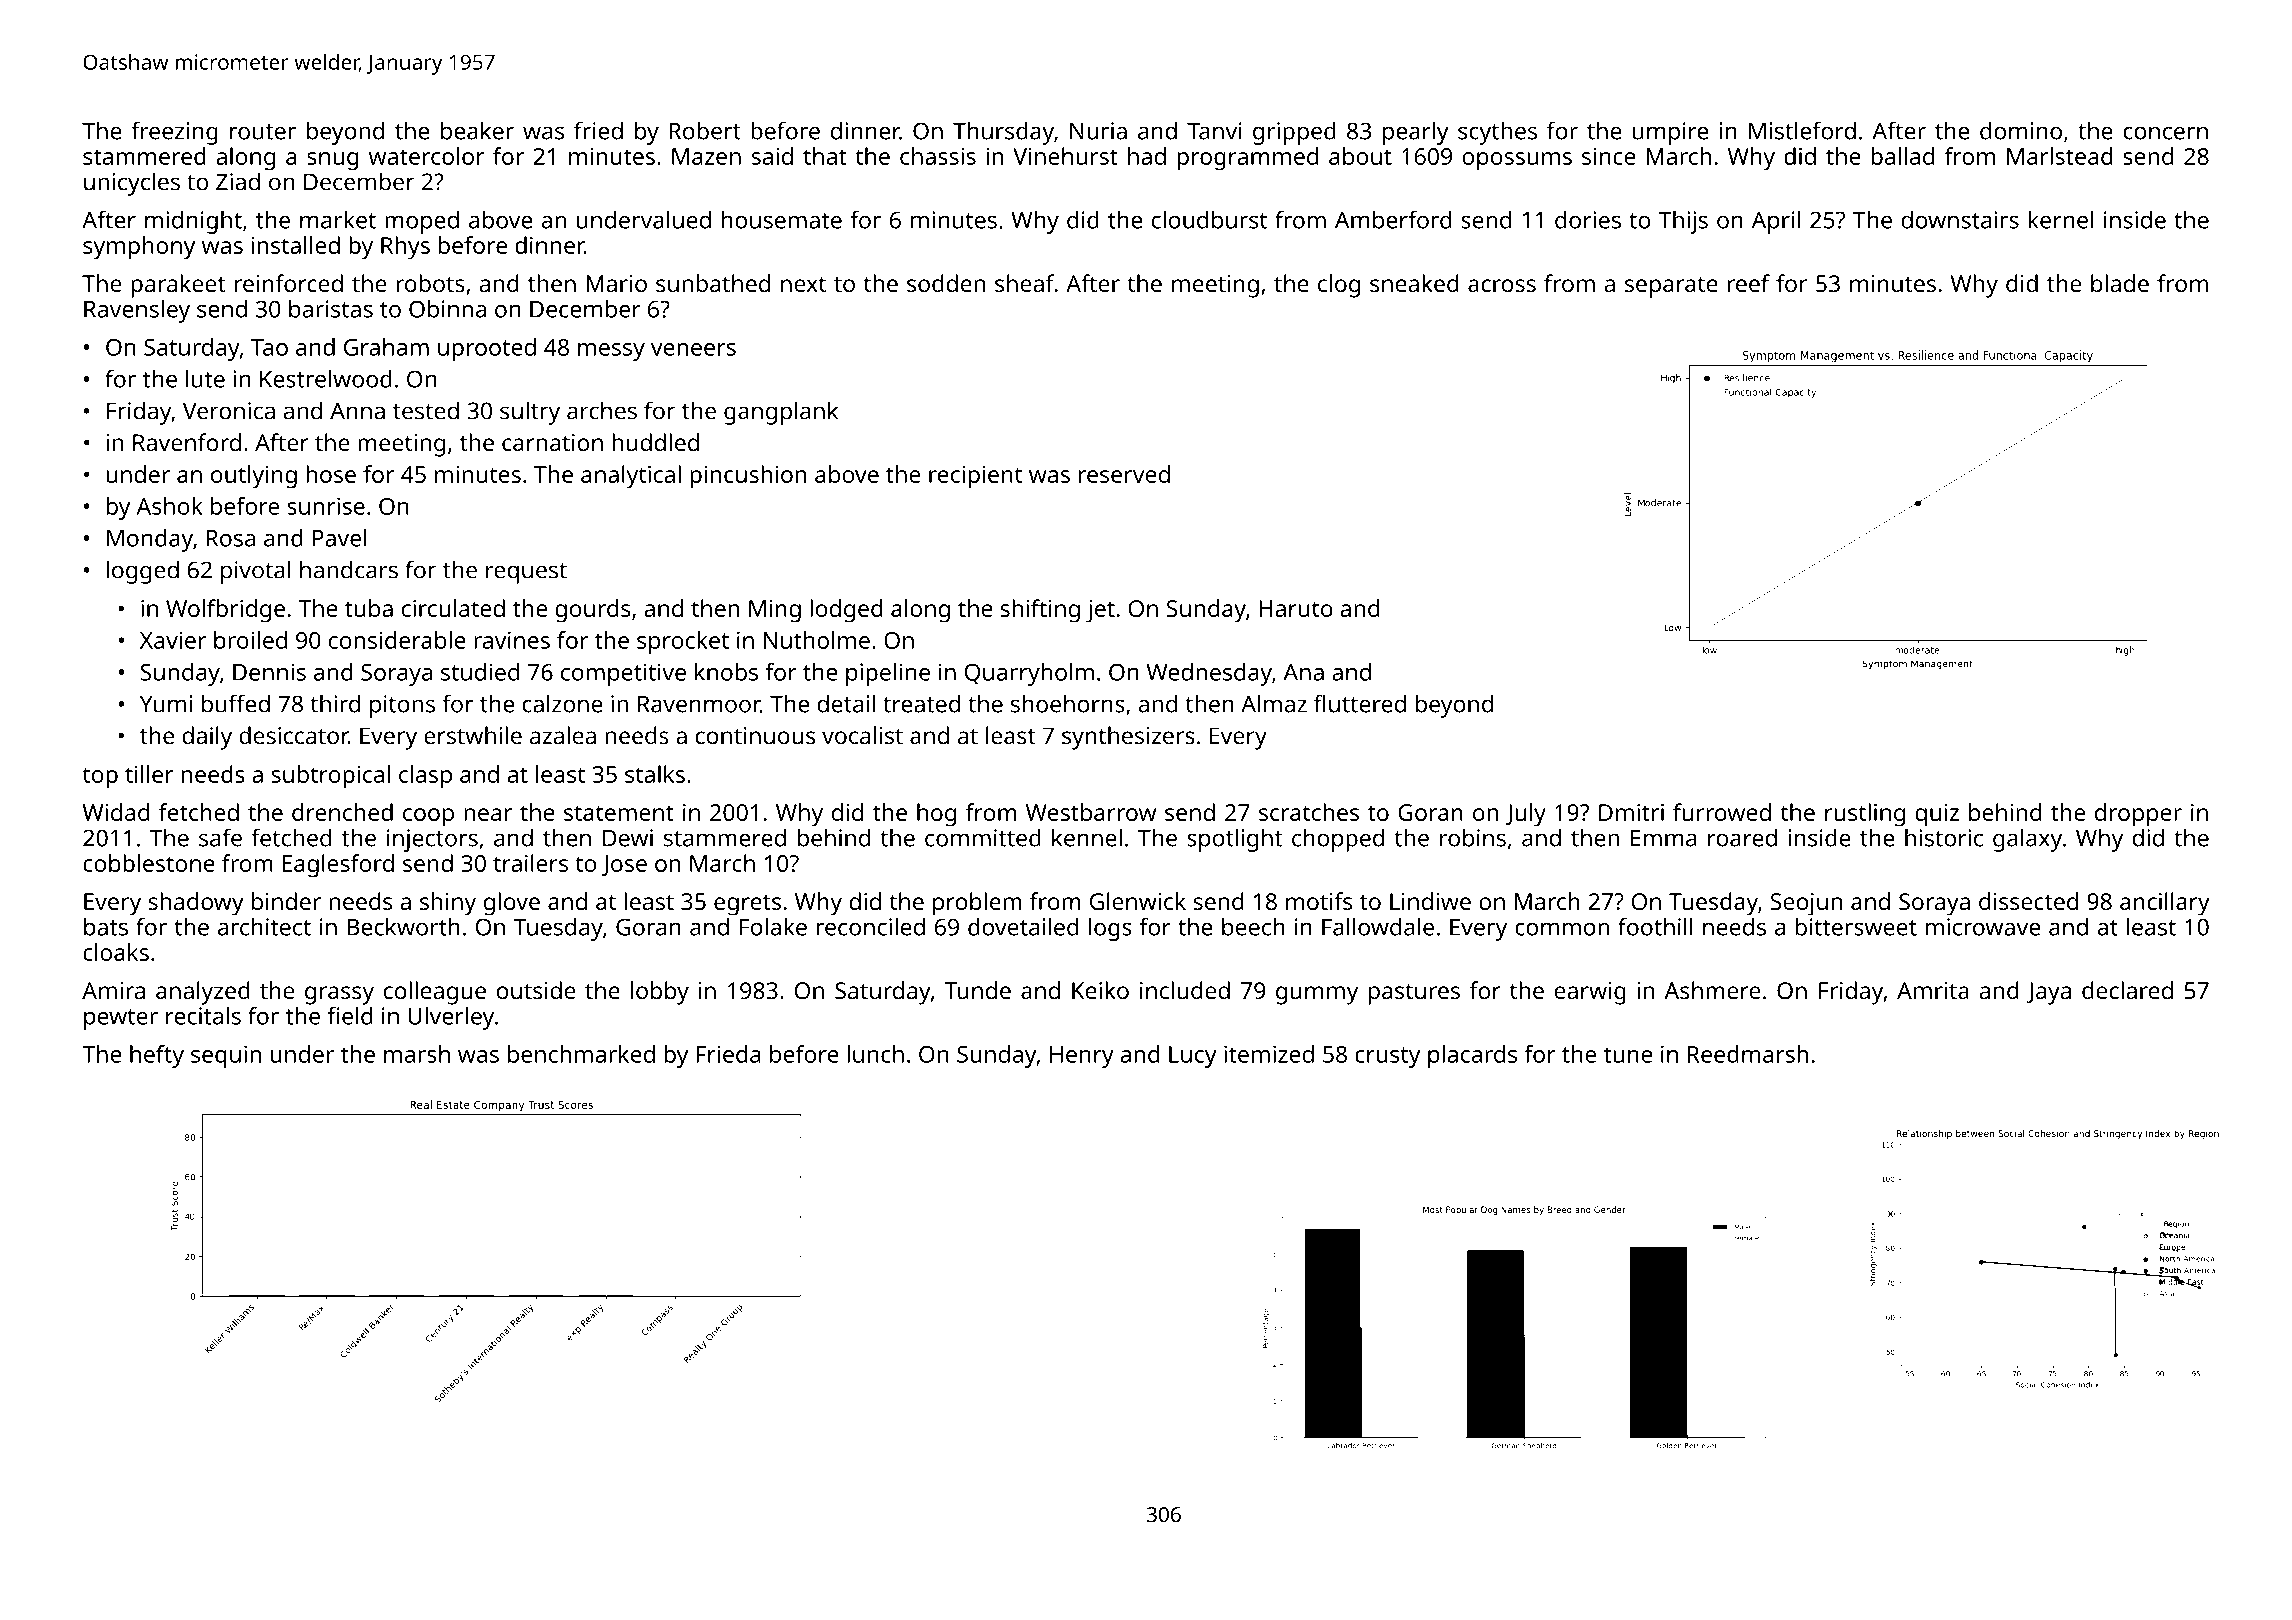 The height and width of the image is (1620, 2292). What do you see at coordinates (405, 248) in the image?
I see `Rhys` at bounding box center [405, 248].
